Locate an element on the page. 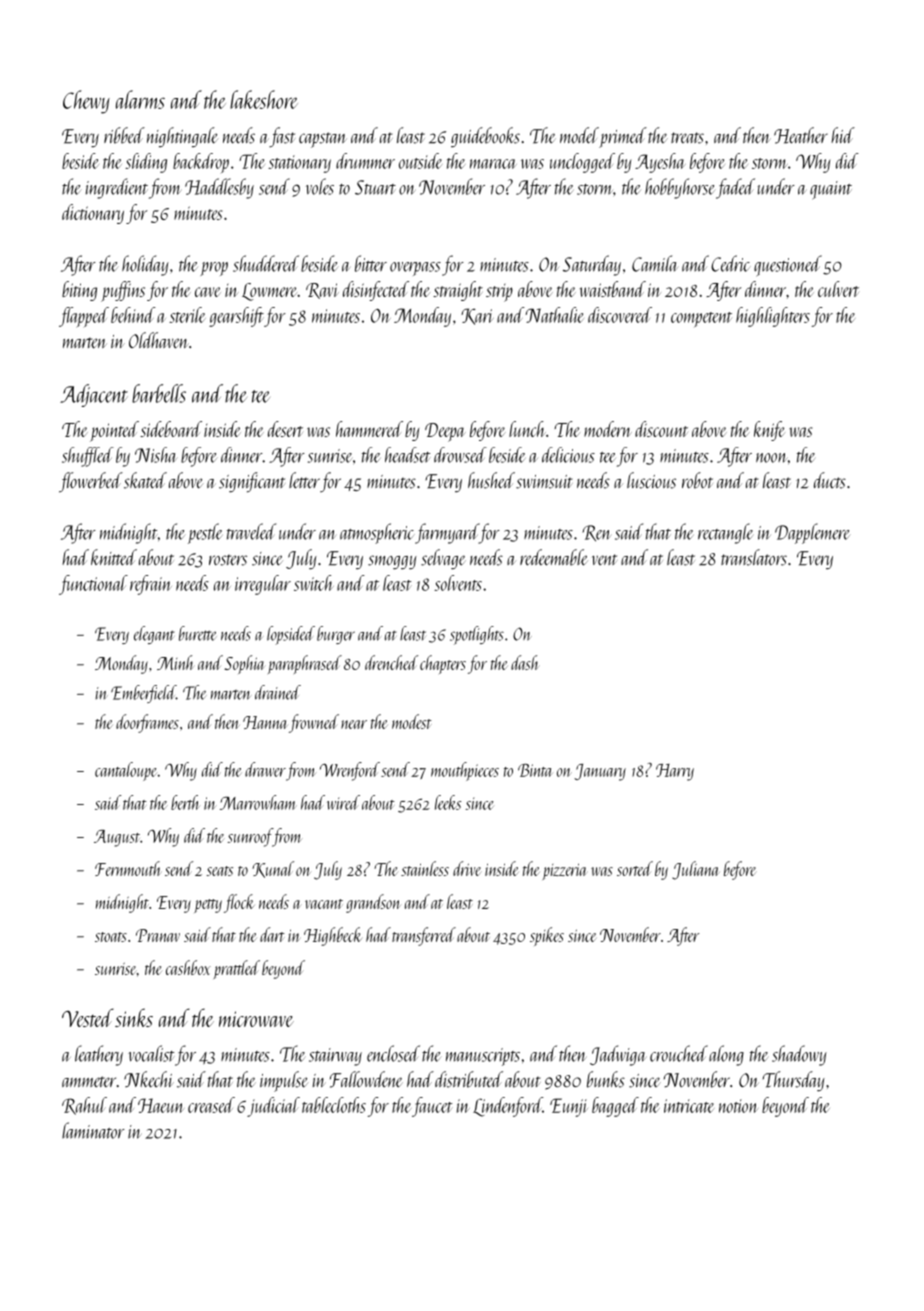  hid is located at coordinates (843, 135).
